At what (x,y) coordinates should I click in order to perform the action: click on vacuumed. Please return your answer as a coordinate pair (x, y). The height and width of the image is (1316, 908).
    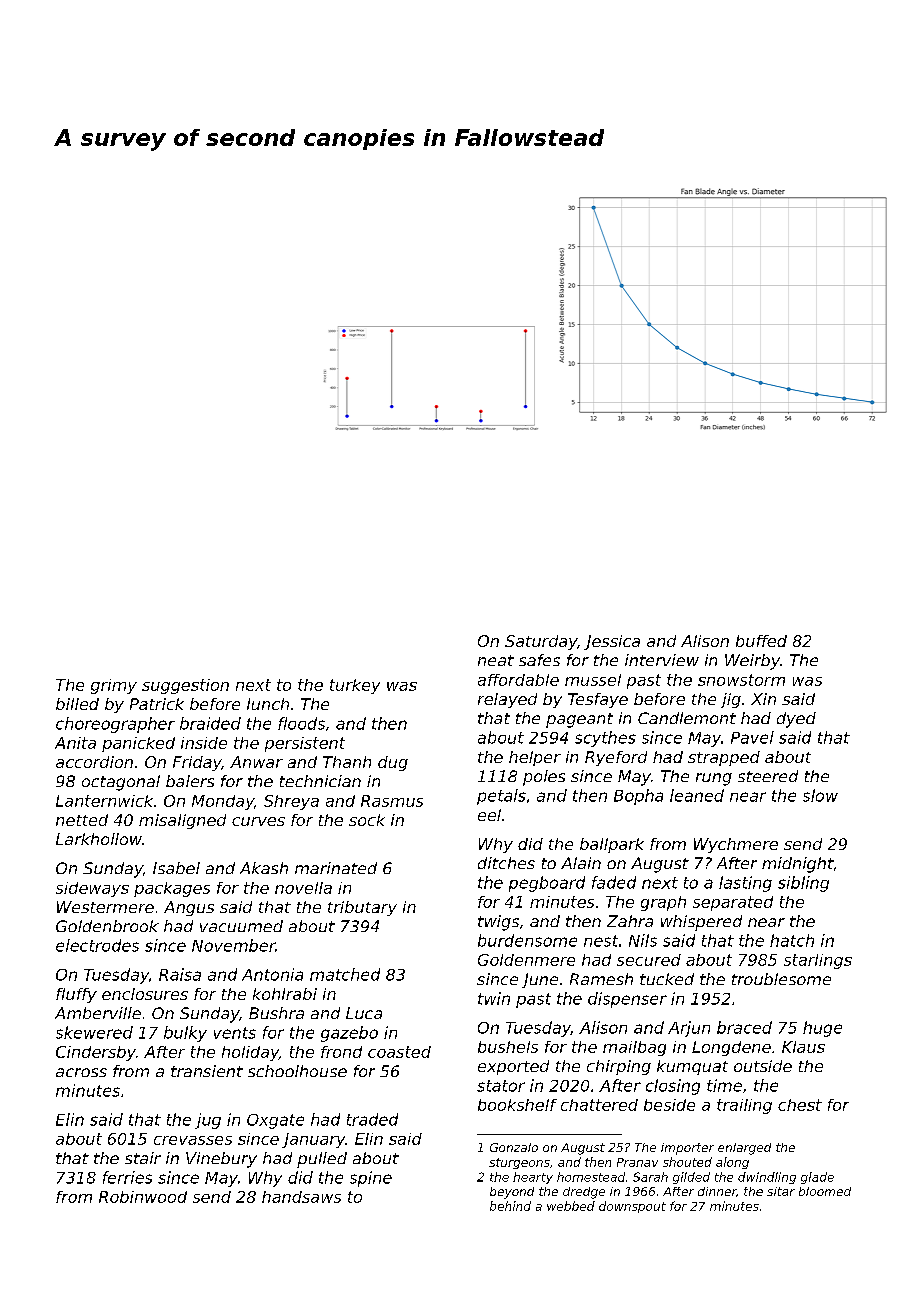
    Looking at the image, I should click on (241, 926).
